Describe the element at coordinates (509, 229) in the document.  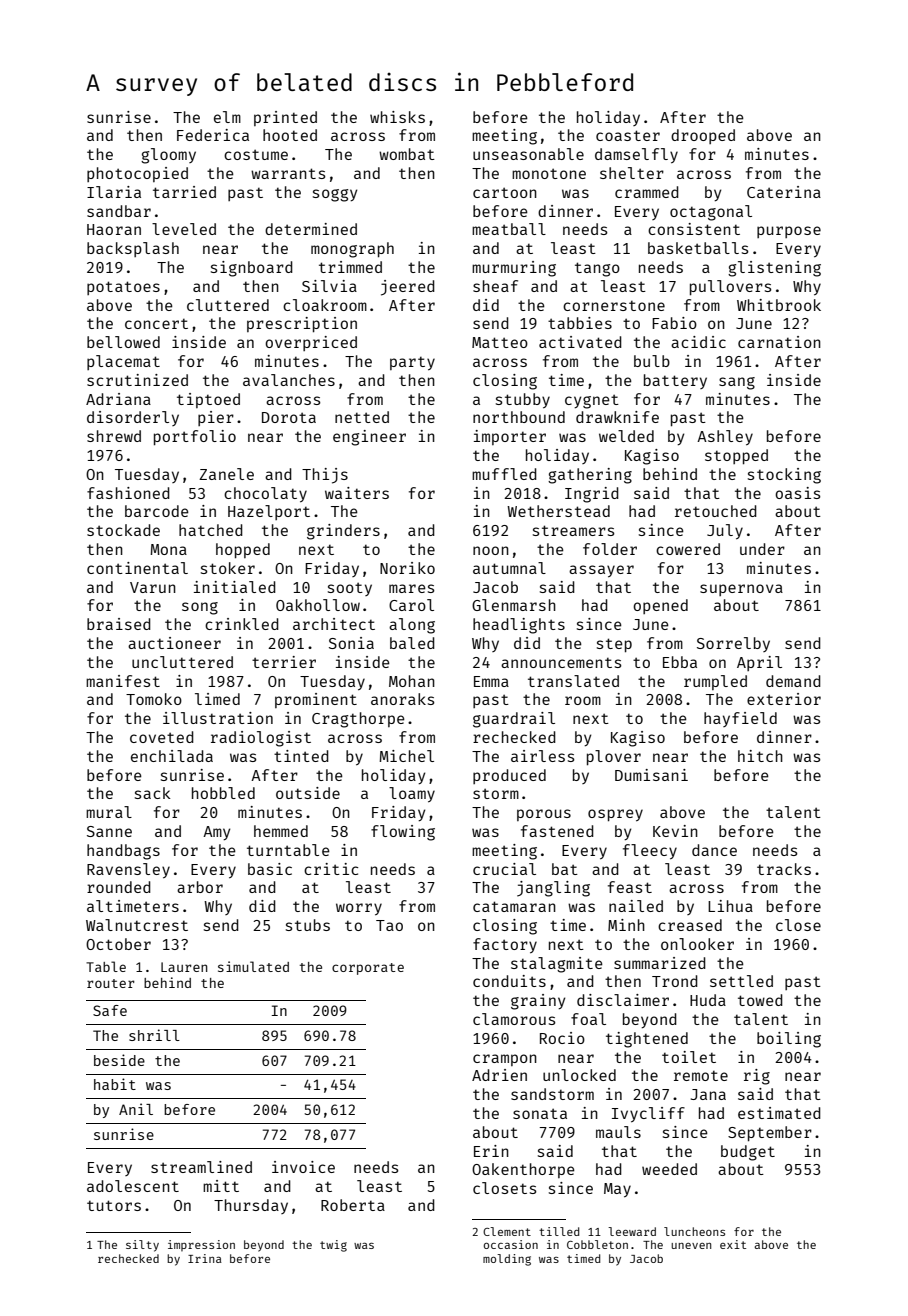
I see `meatball` at that location.
